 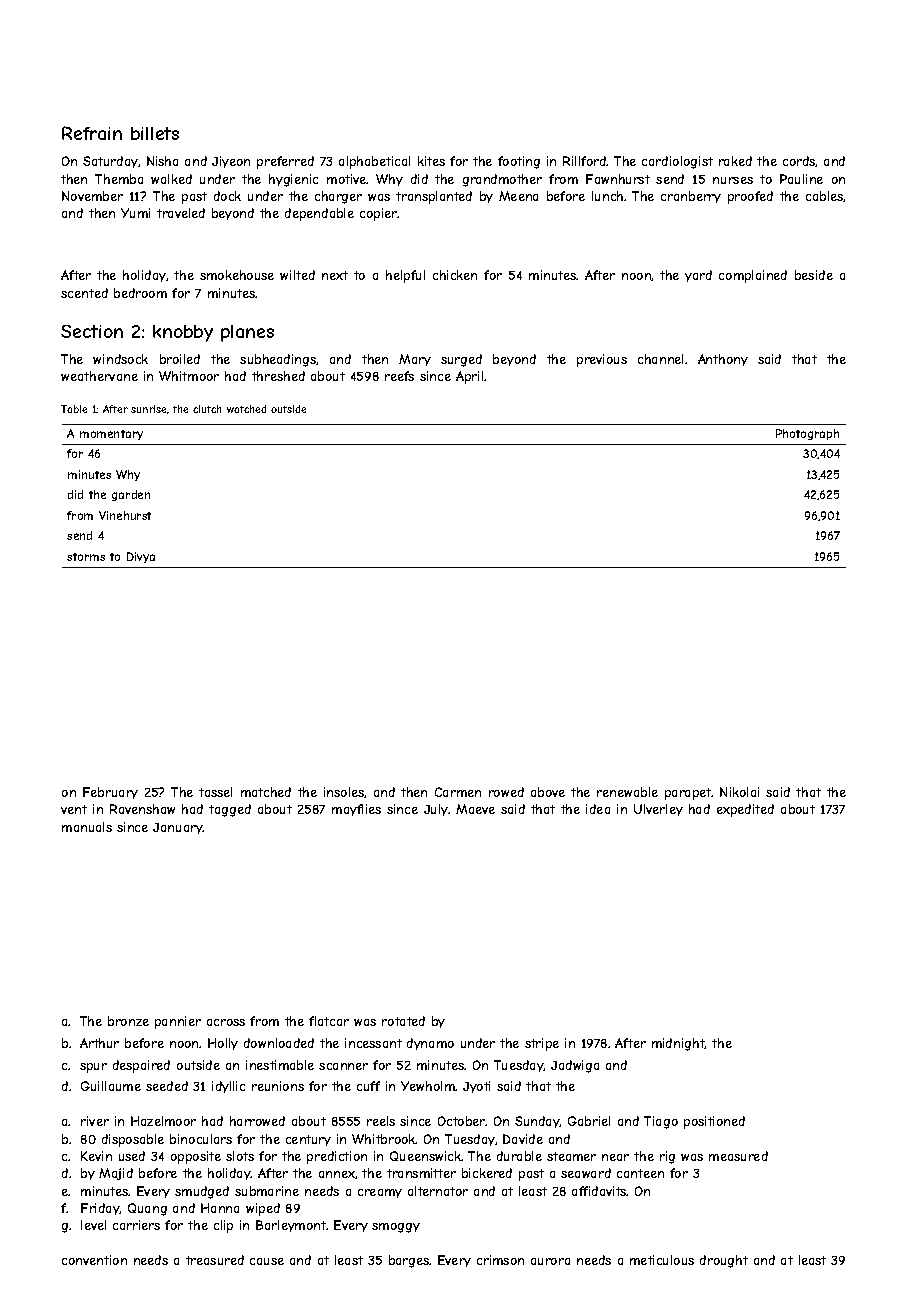 What do you see at coordinates (602, 360) in the page?
I see `previous` at bounding box center [602, 360].
